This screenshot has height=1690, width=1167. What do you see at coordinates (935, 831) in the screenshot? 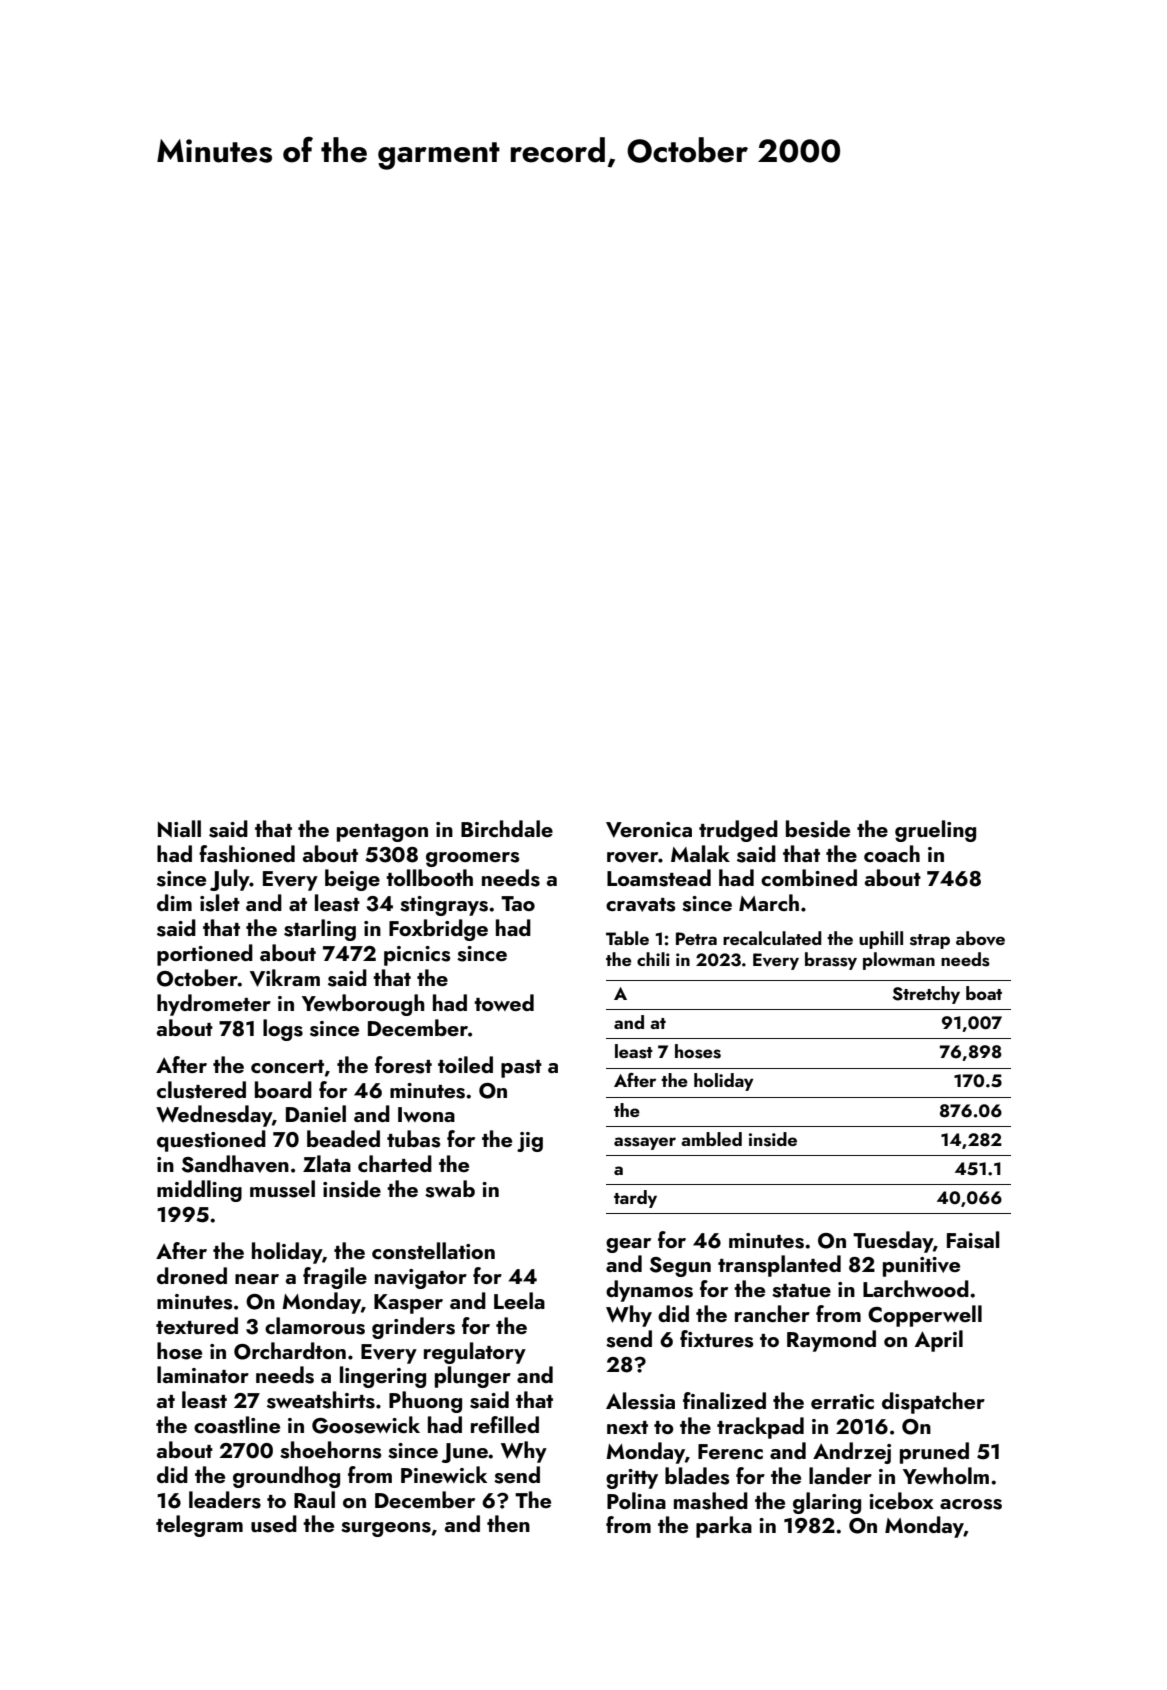
I see `grueling` at bounding box center [935, 831].
